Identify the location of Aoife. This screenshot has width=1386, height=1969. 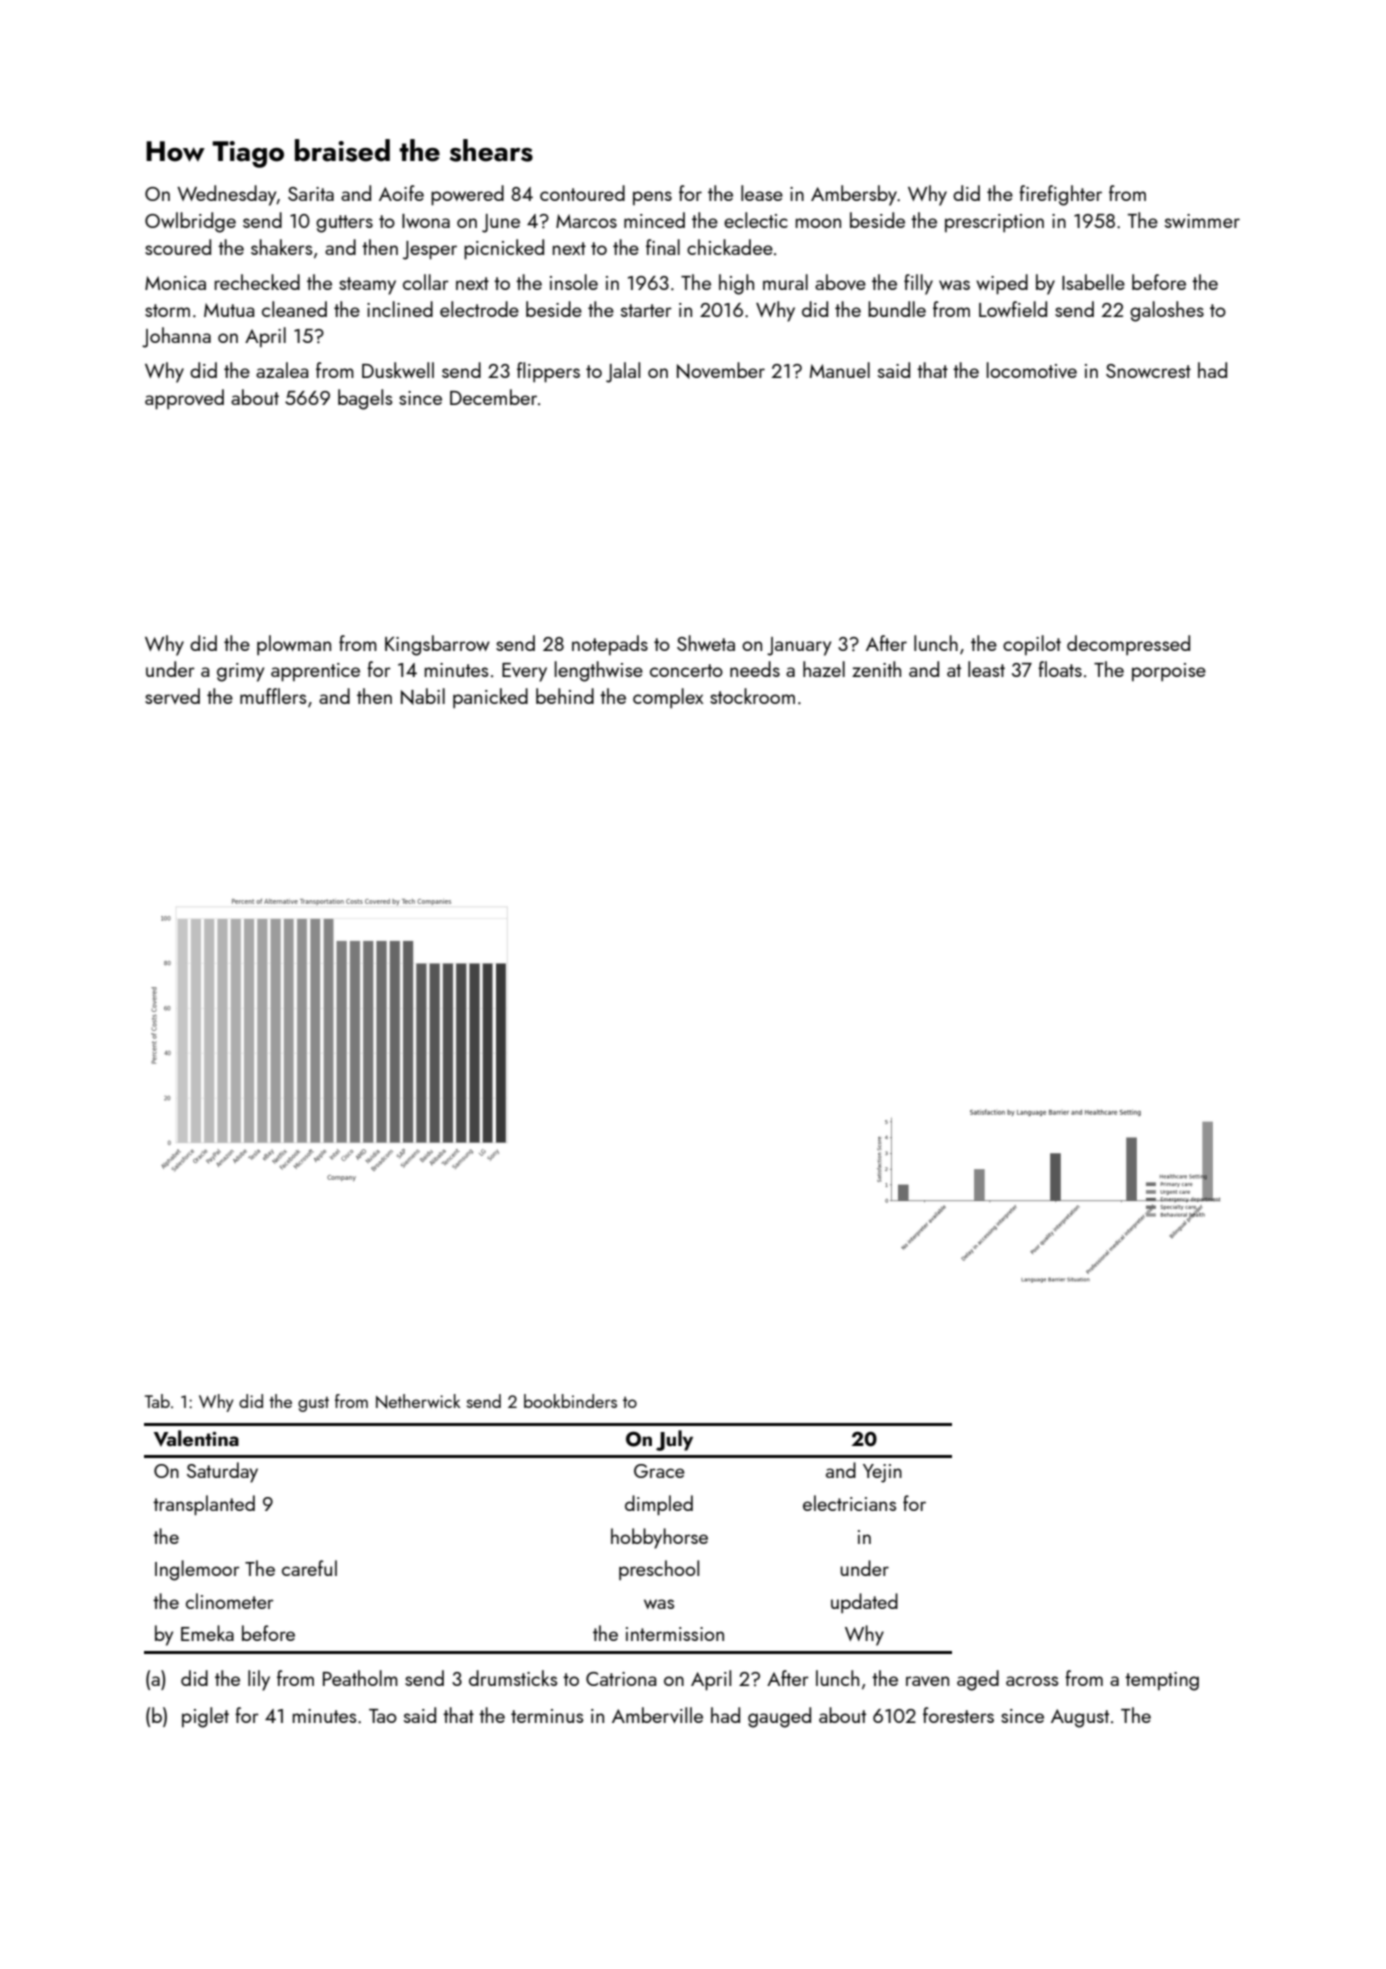
(401, 193).
